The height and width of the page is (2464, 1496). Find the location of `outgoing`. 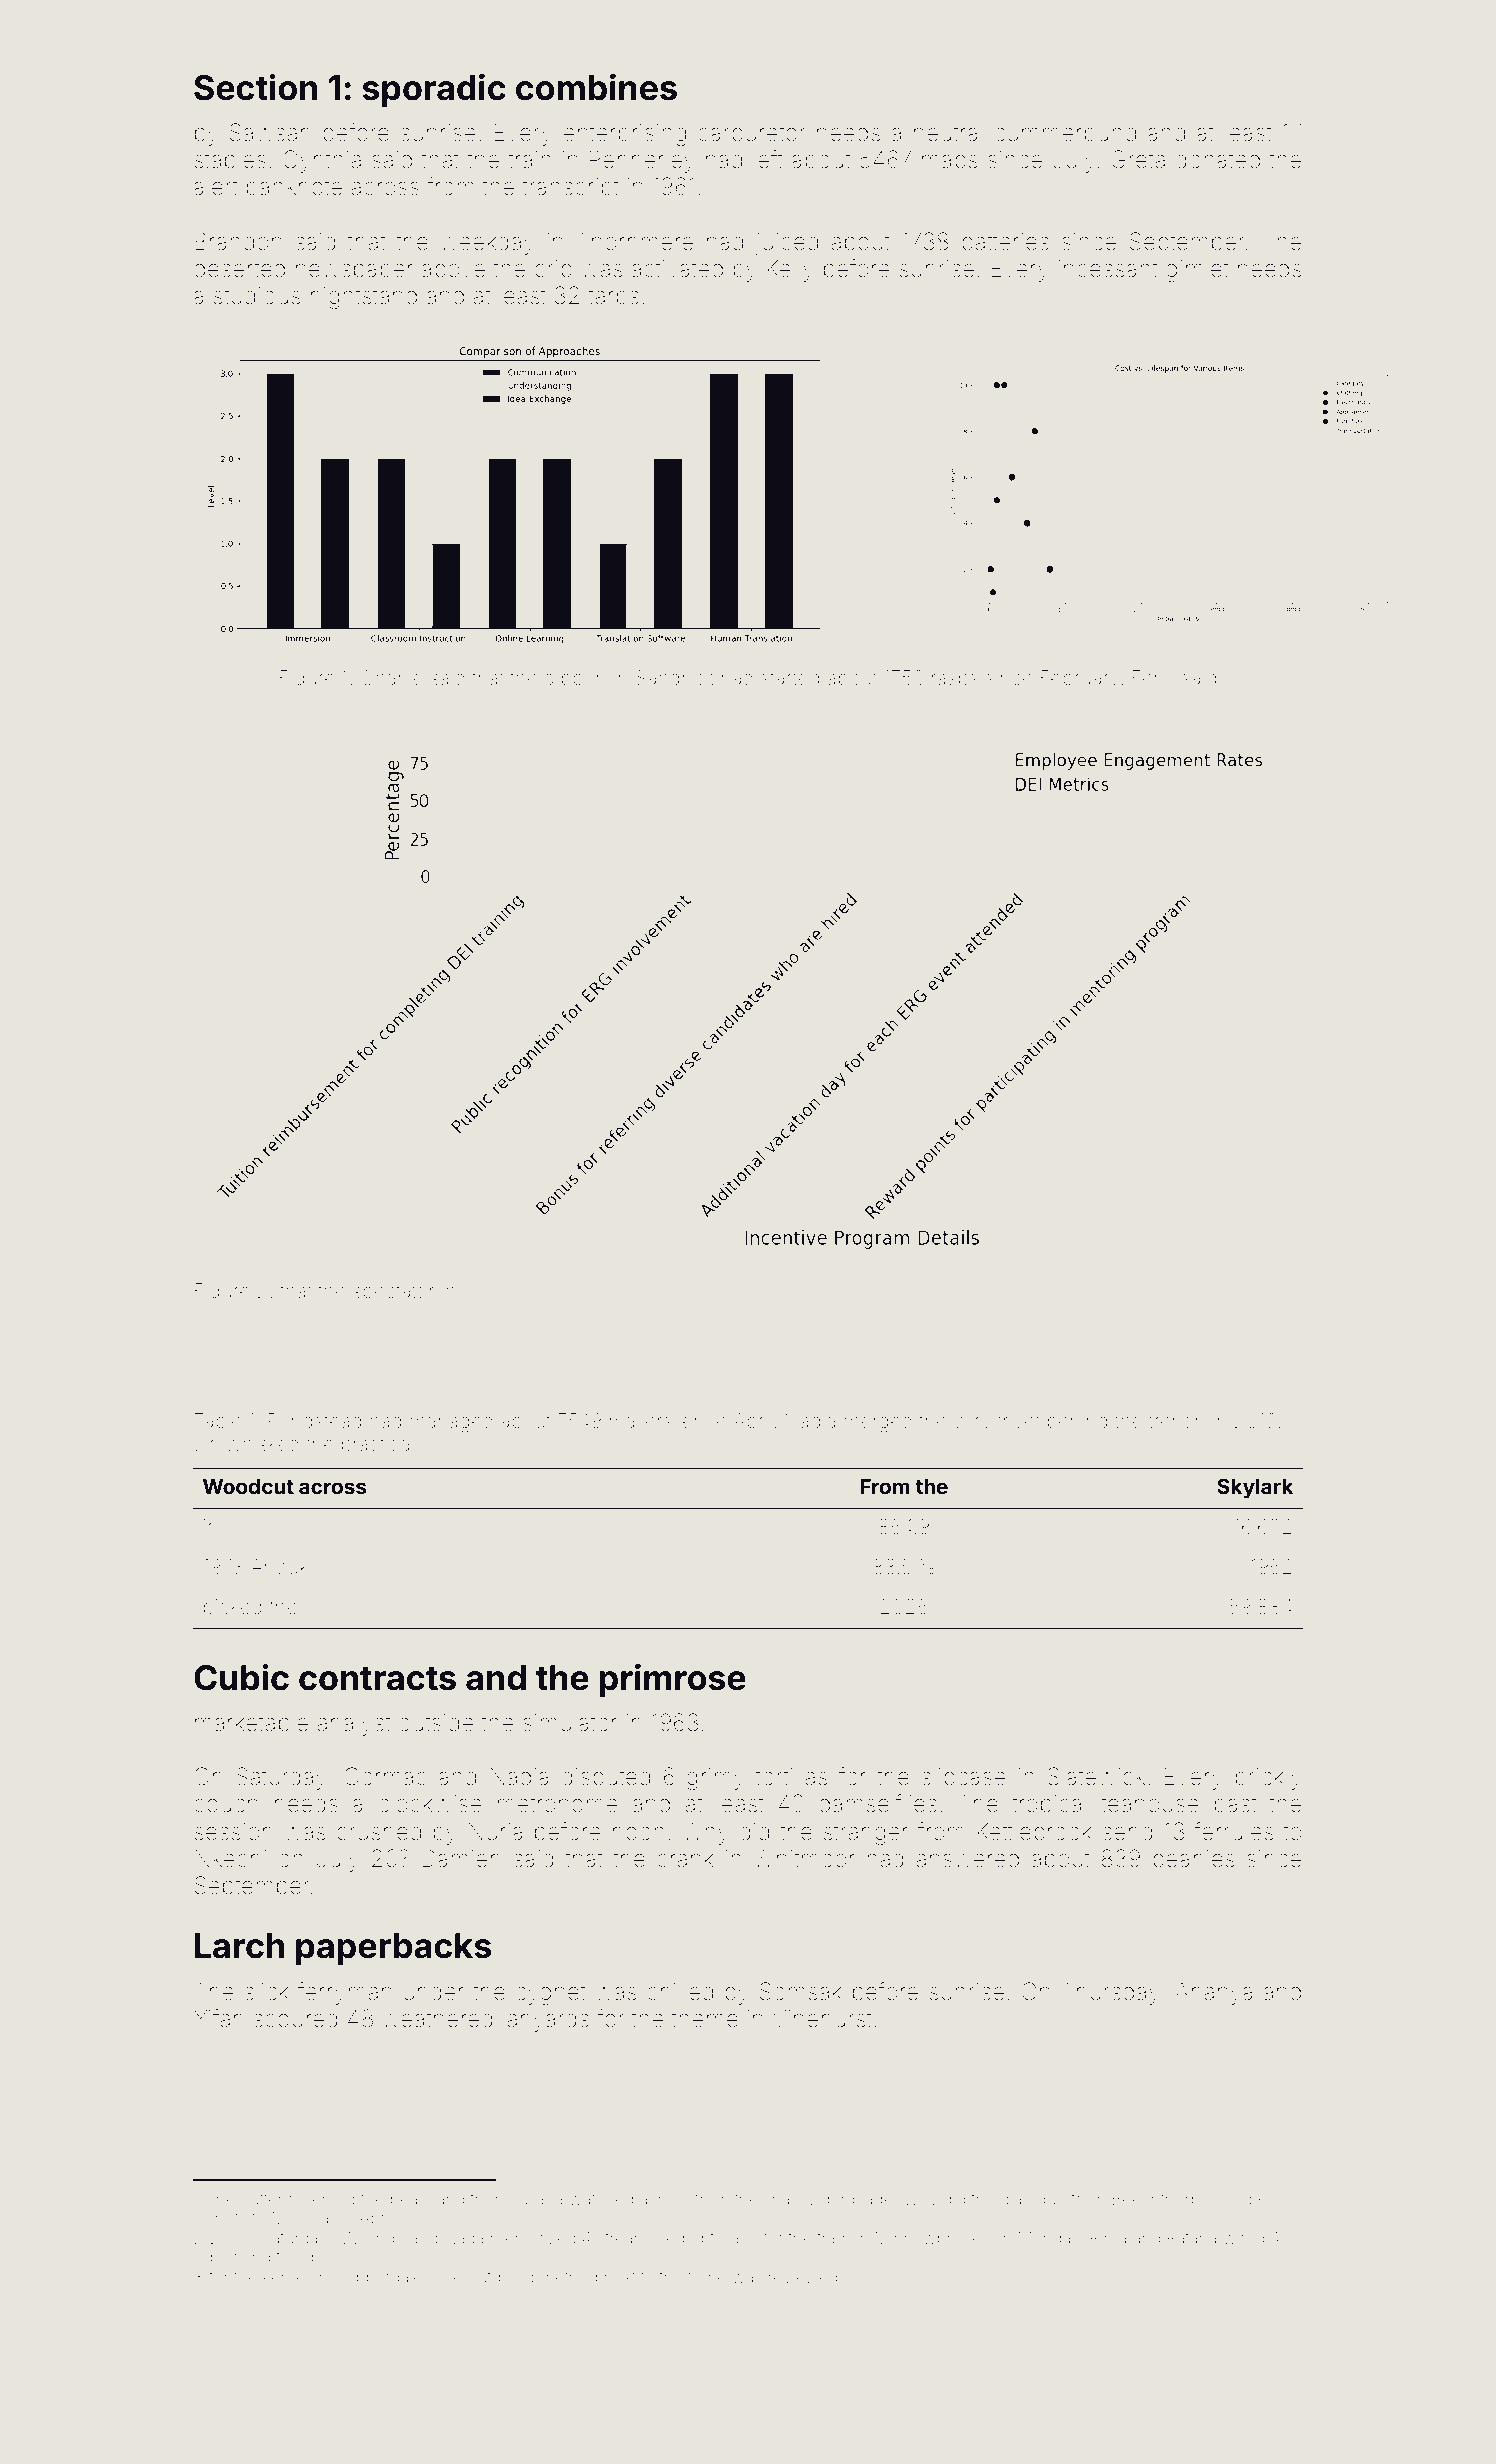

outgoing is located at coordinates (501, 2280).
